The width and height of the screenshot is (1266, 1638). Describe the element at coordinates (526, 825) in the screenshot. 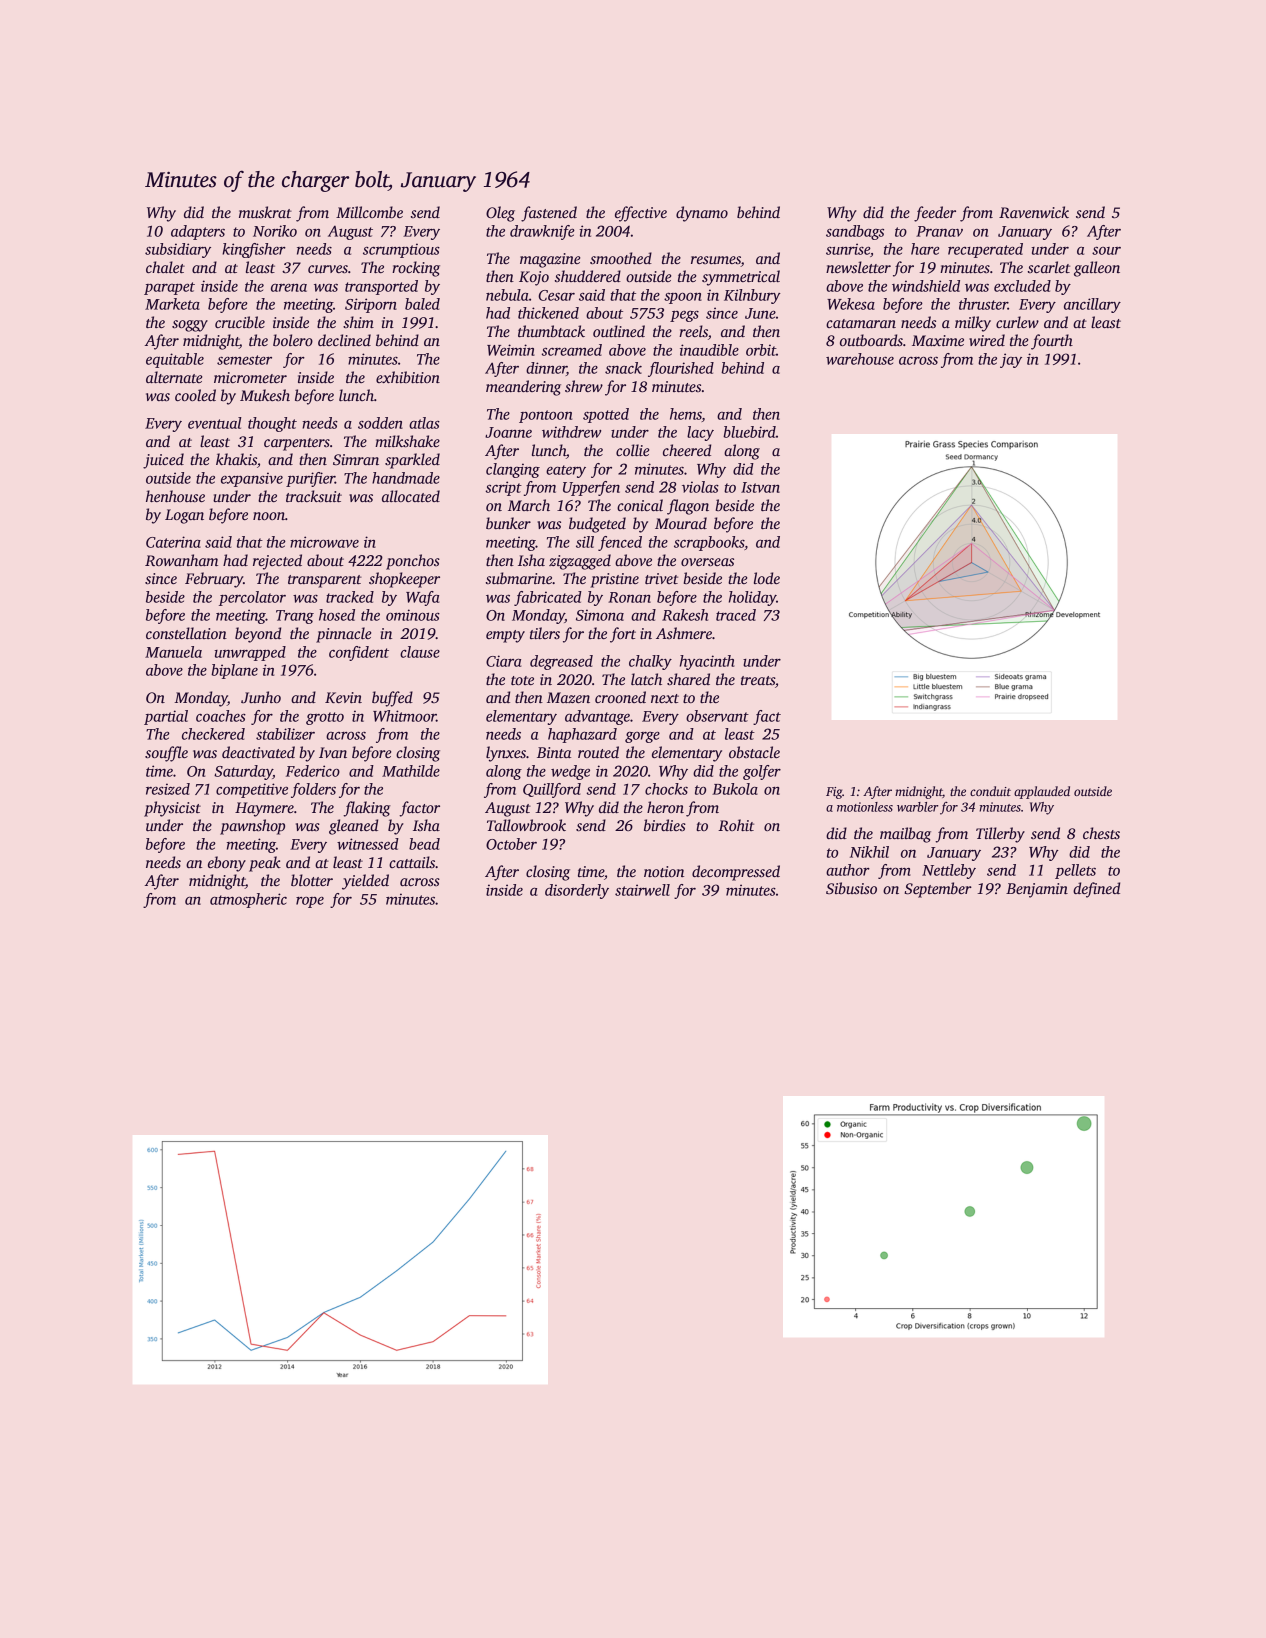

I see `Tallowbrook` at that location.
